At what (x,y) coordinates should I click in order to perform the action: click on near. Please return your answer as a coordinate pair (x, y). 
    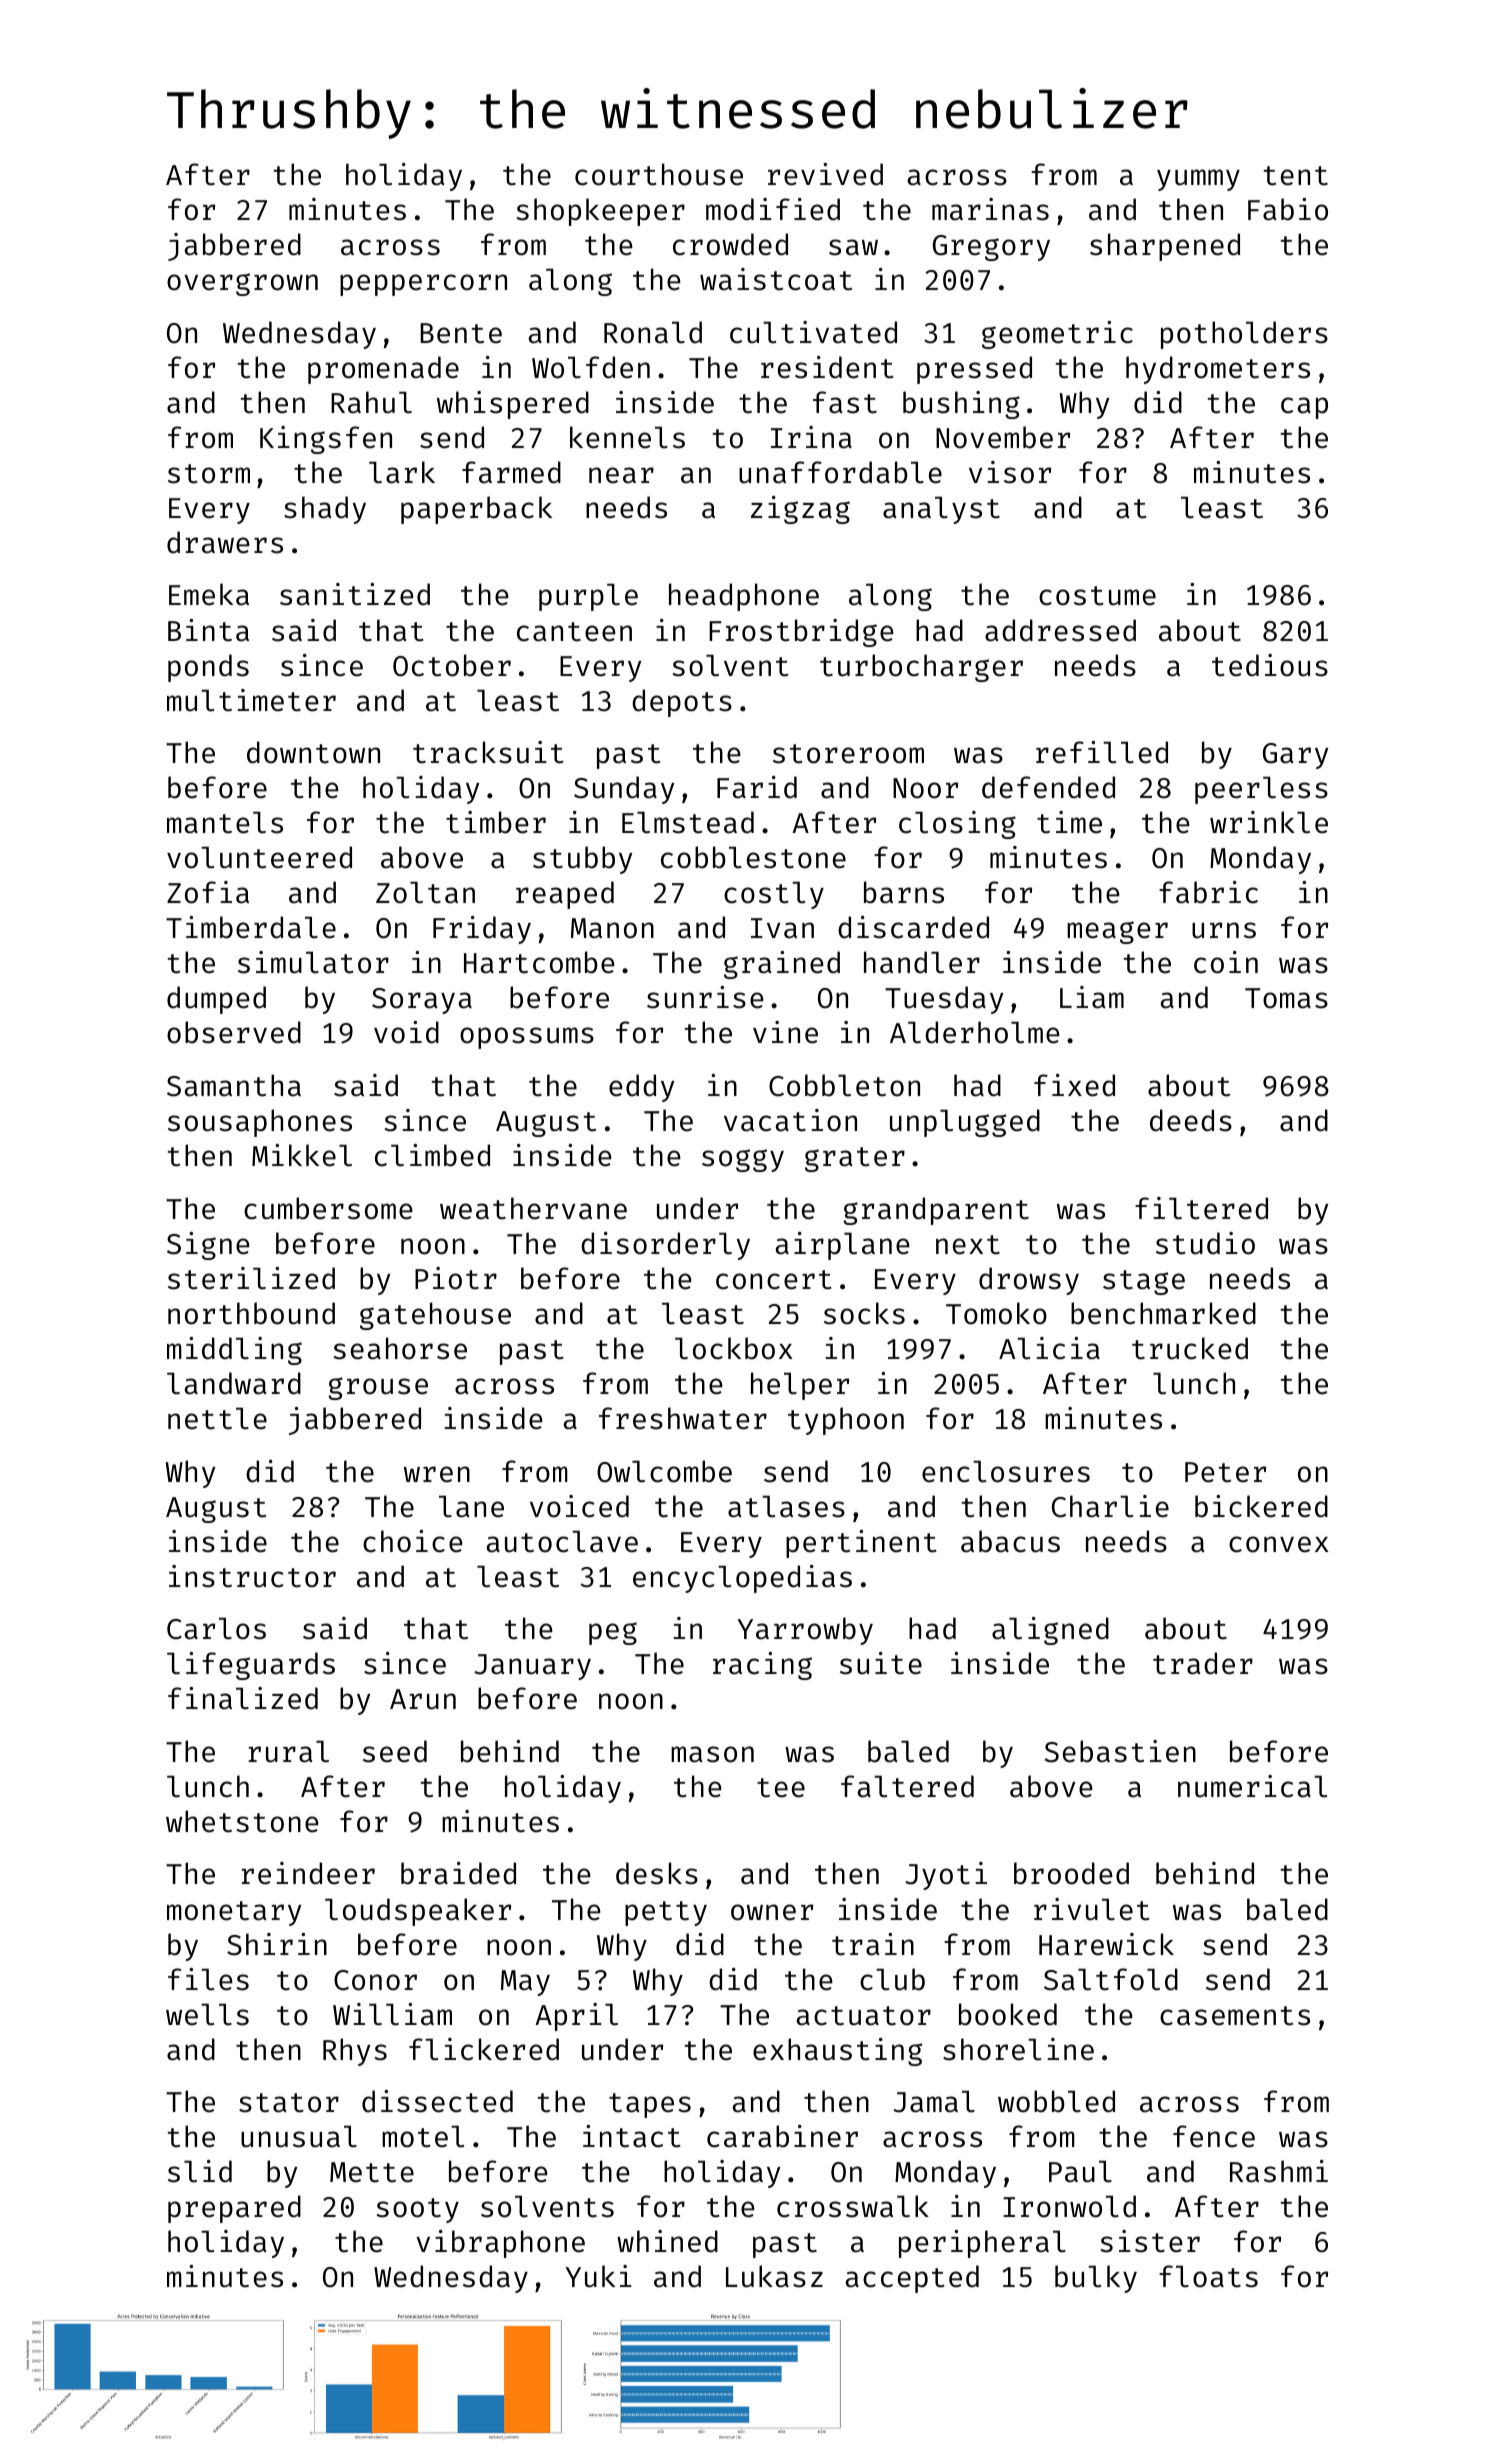
    Looking at the image, I should click on (621, 475).
